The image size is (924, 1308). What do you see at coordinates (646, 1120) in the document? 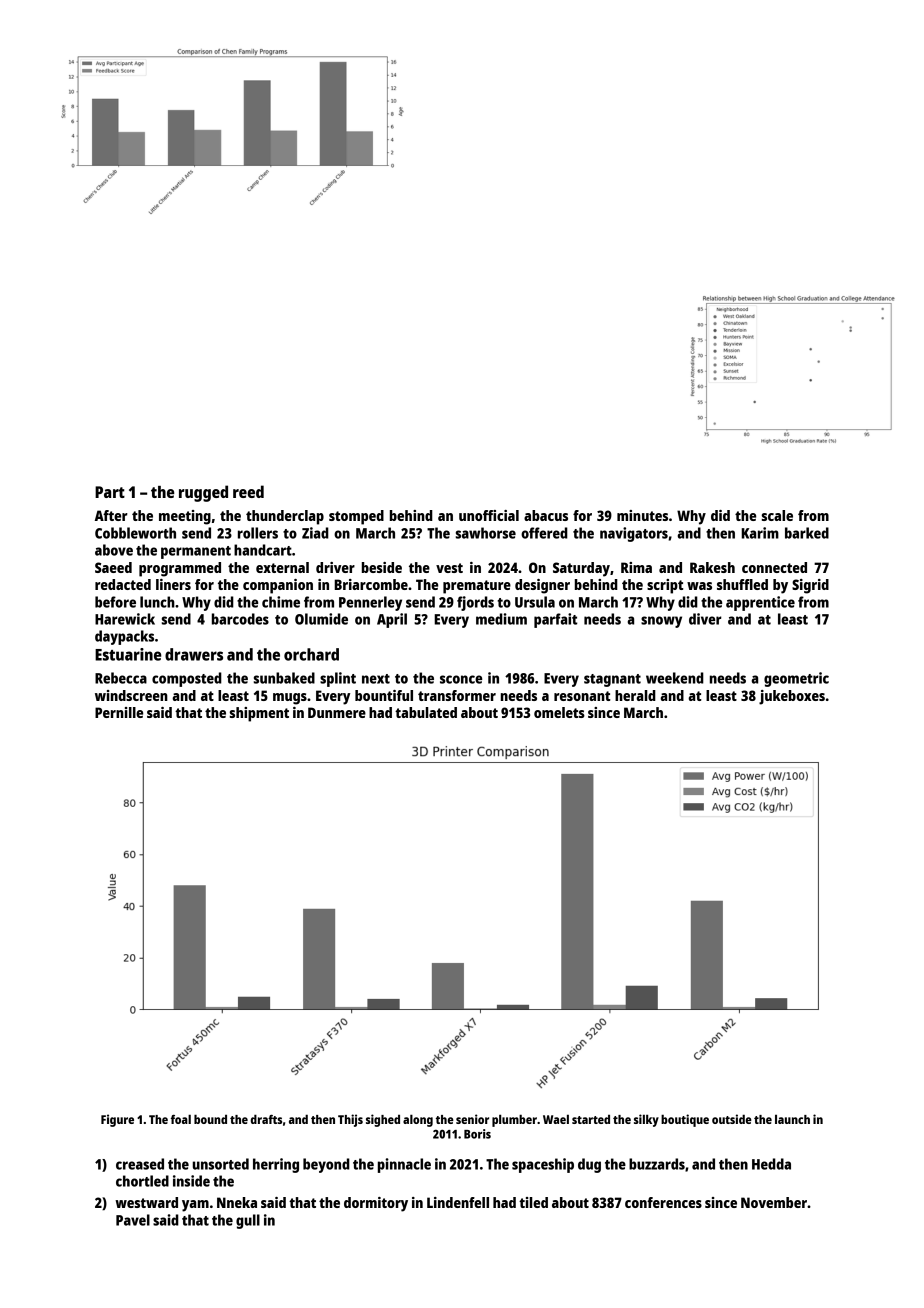
I see `silky` at bounding box center [646, 1120].
